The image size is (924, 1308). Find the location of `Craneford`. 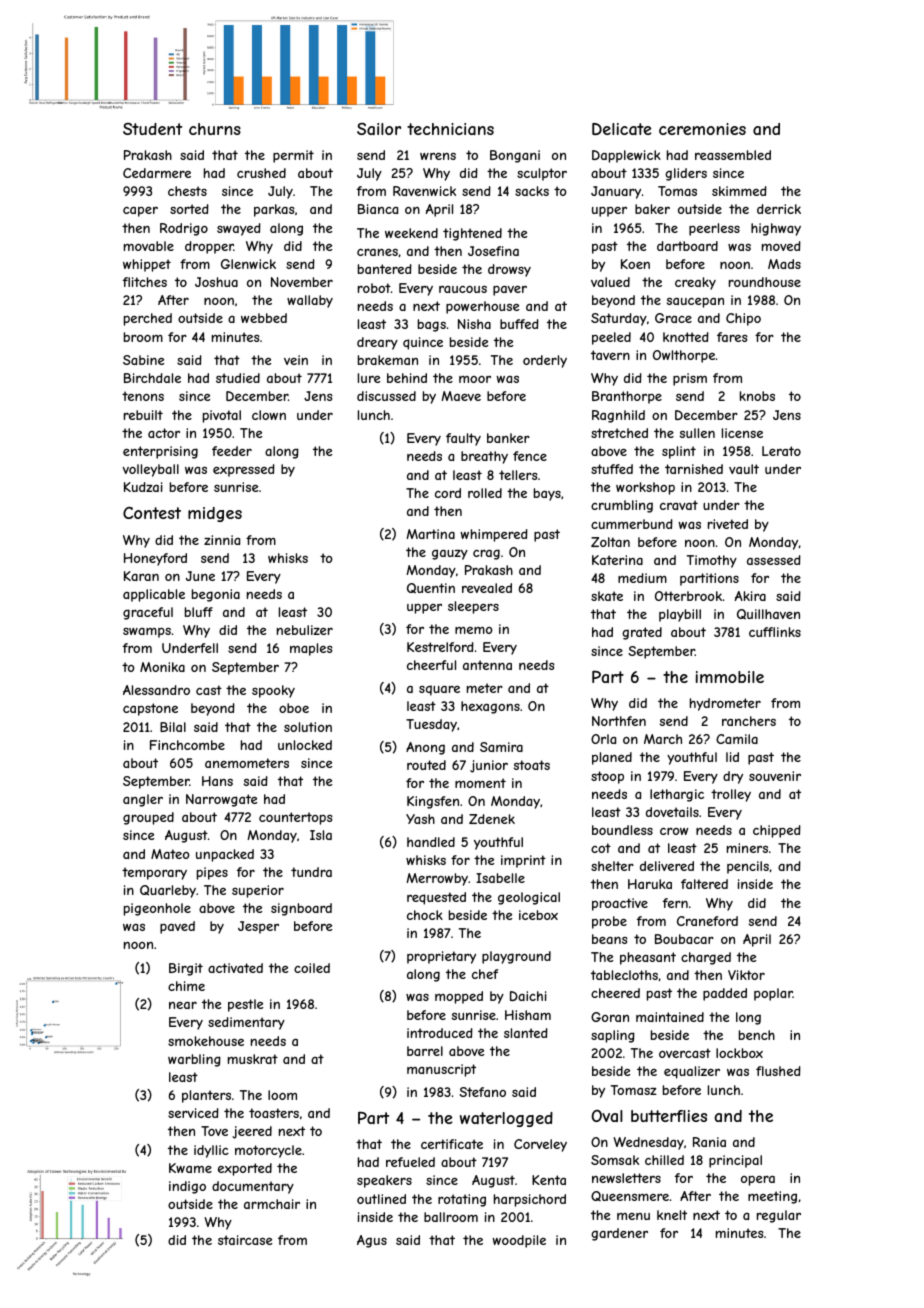

Craneford is located at coordinates (707, 921).
